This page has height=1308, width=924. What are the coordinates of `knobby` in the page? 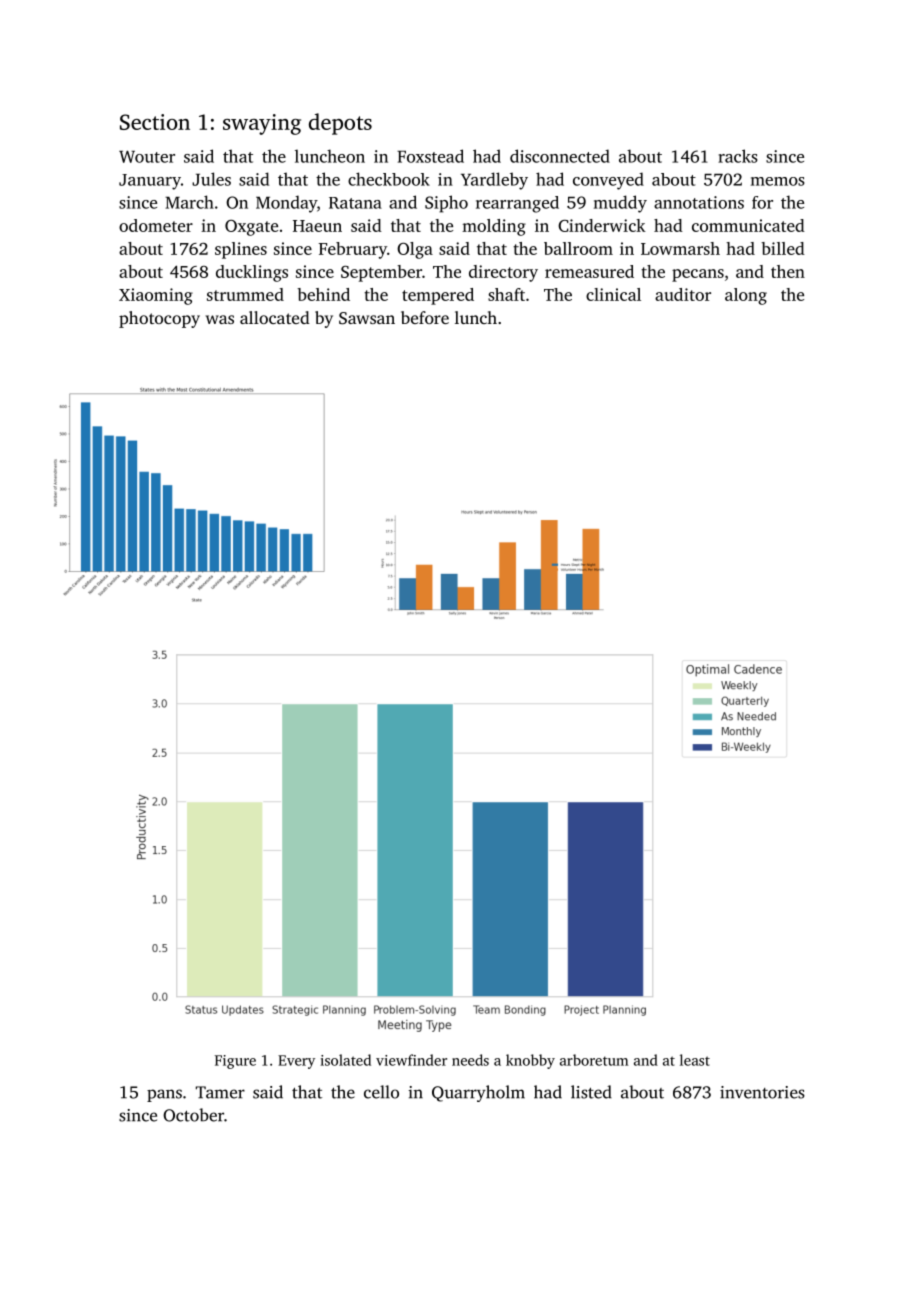 It's located at (530, 1061).
